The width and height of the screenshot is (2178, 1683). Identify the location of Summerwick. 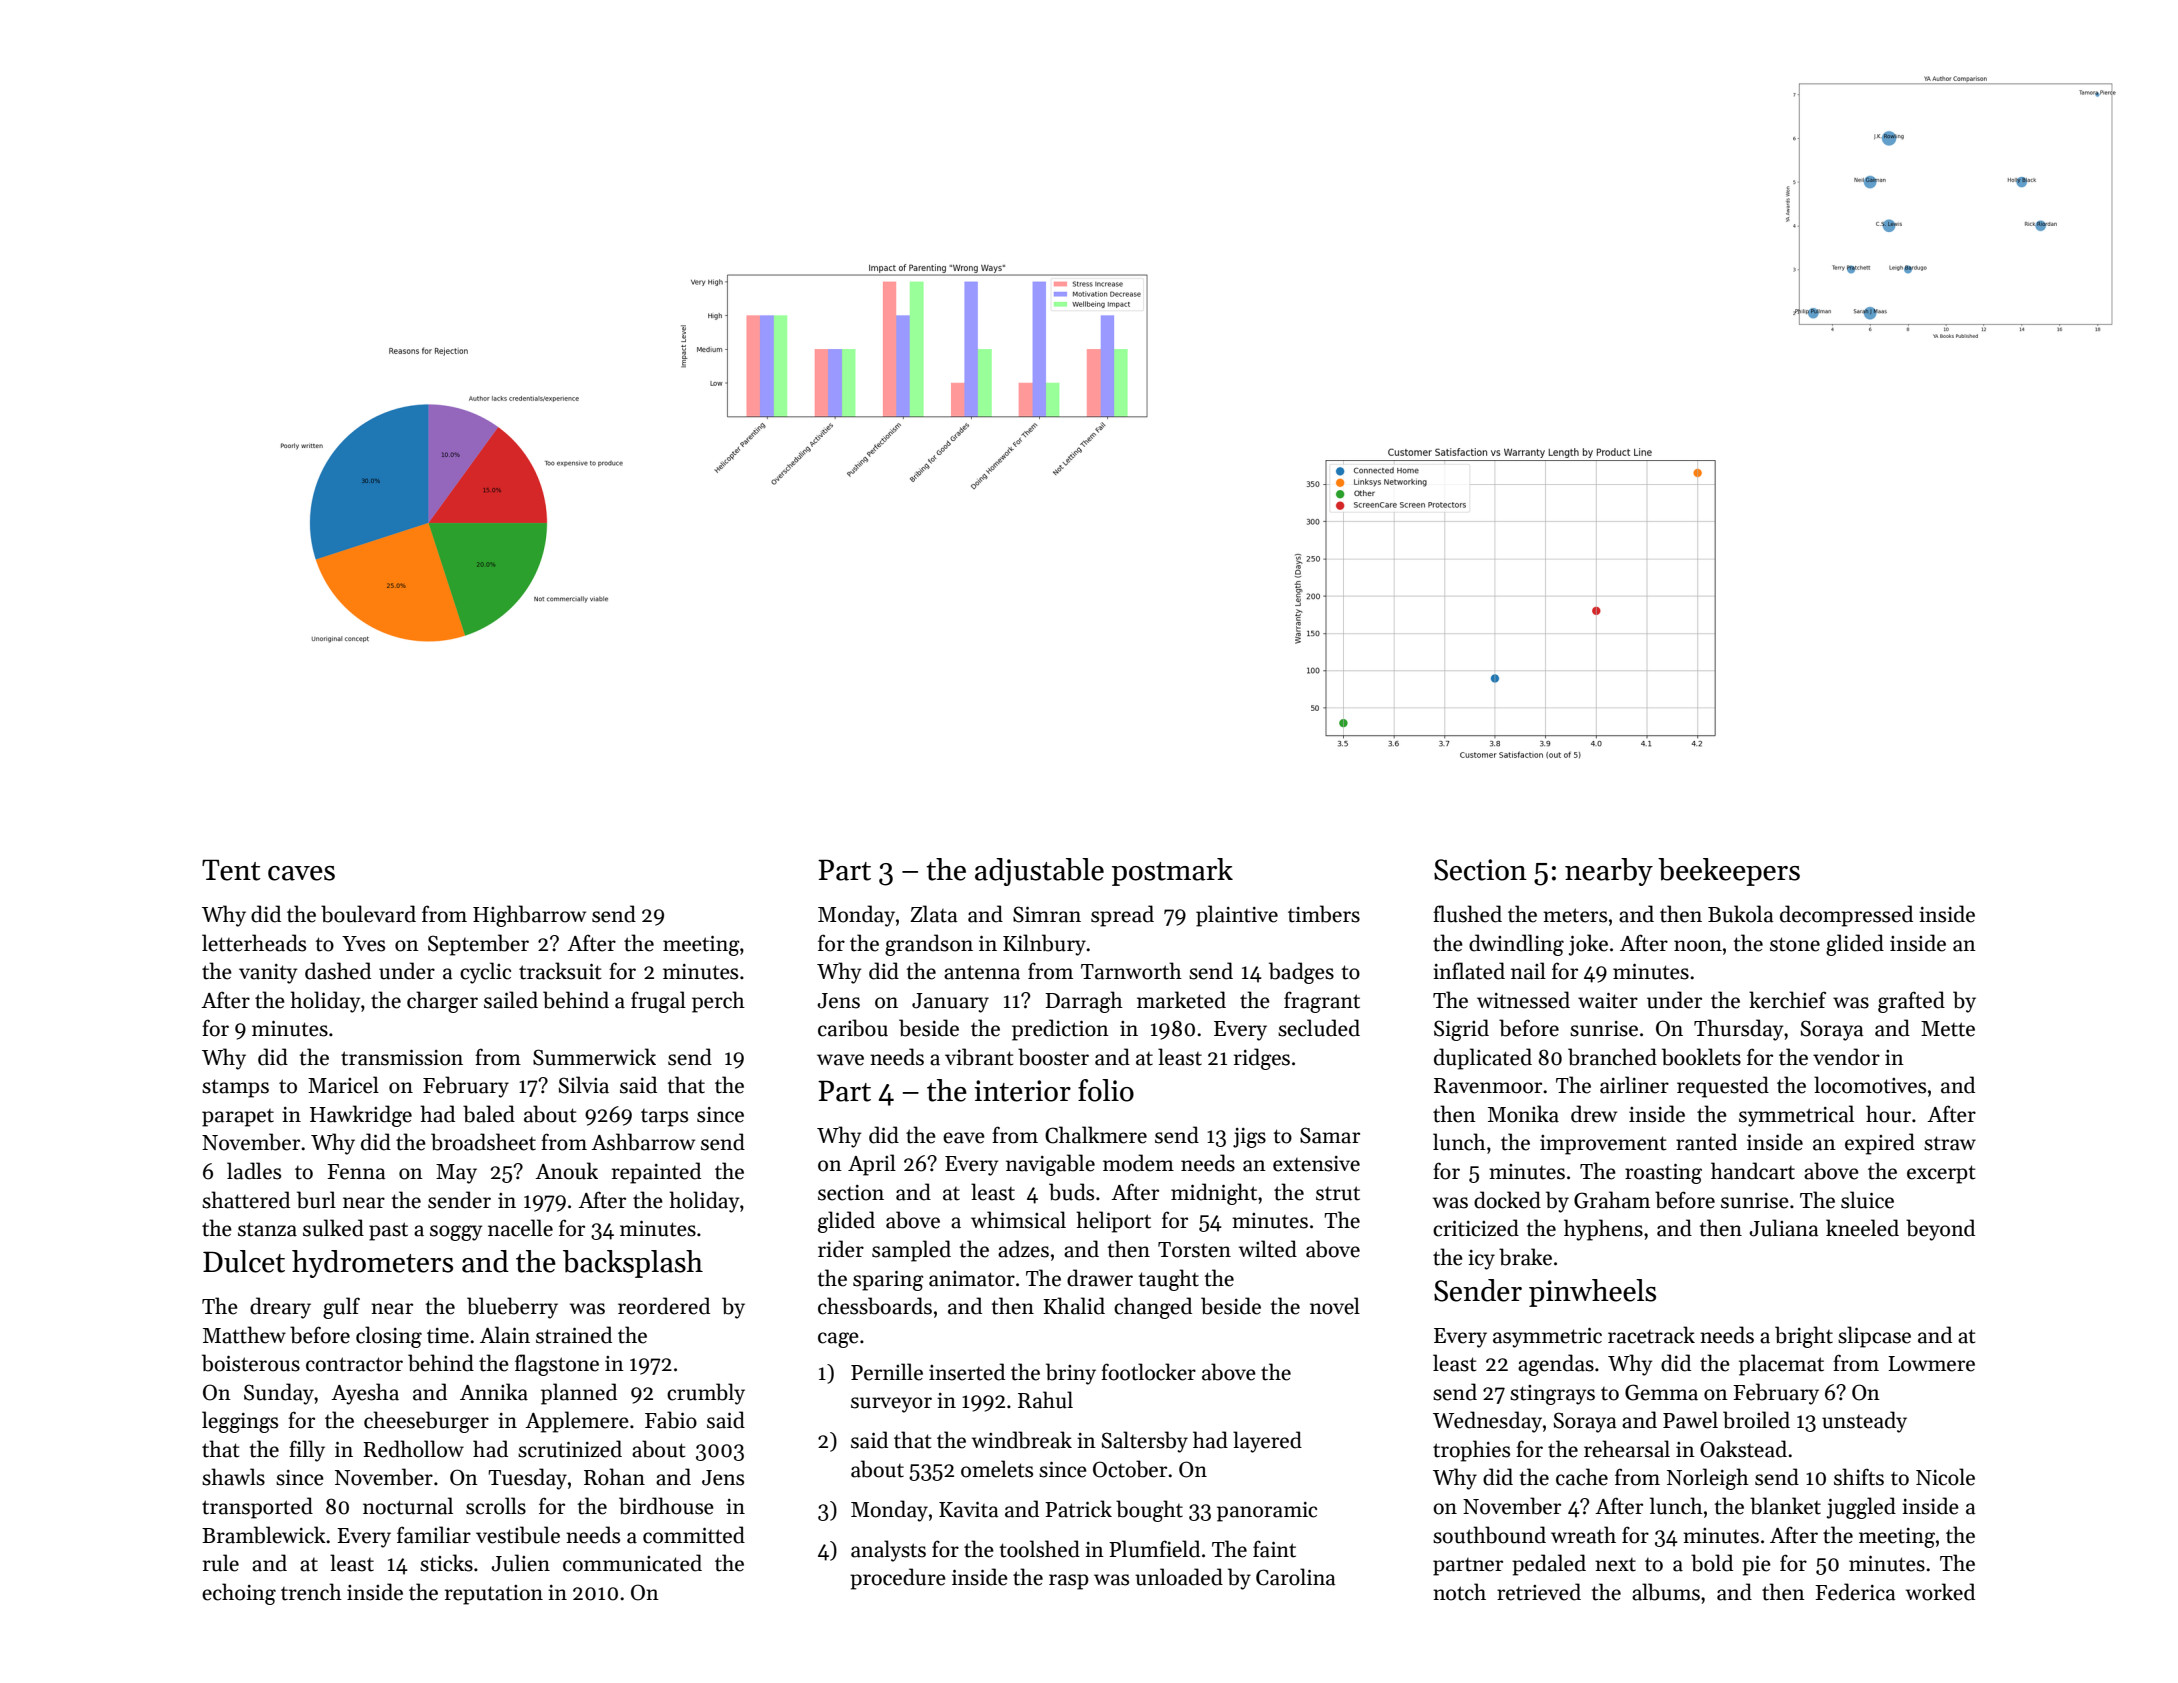
(594, 1057).
